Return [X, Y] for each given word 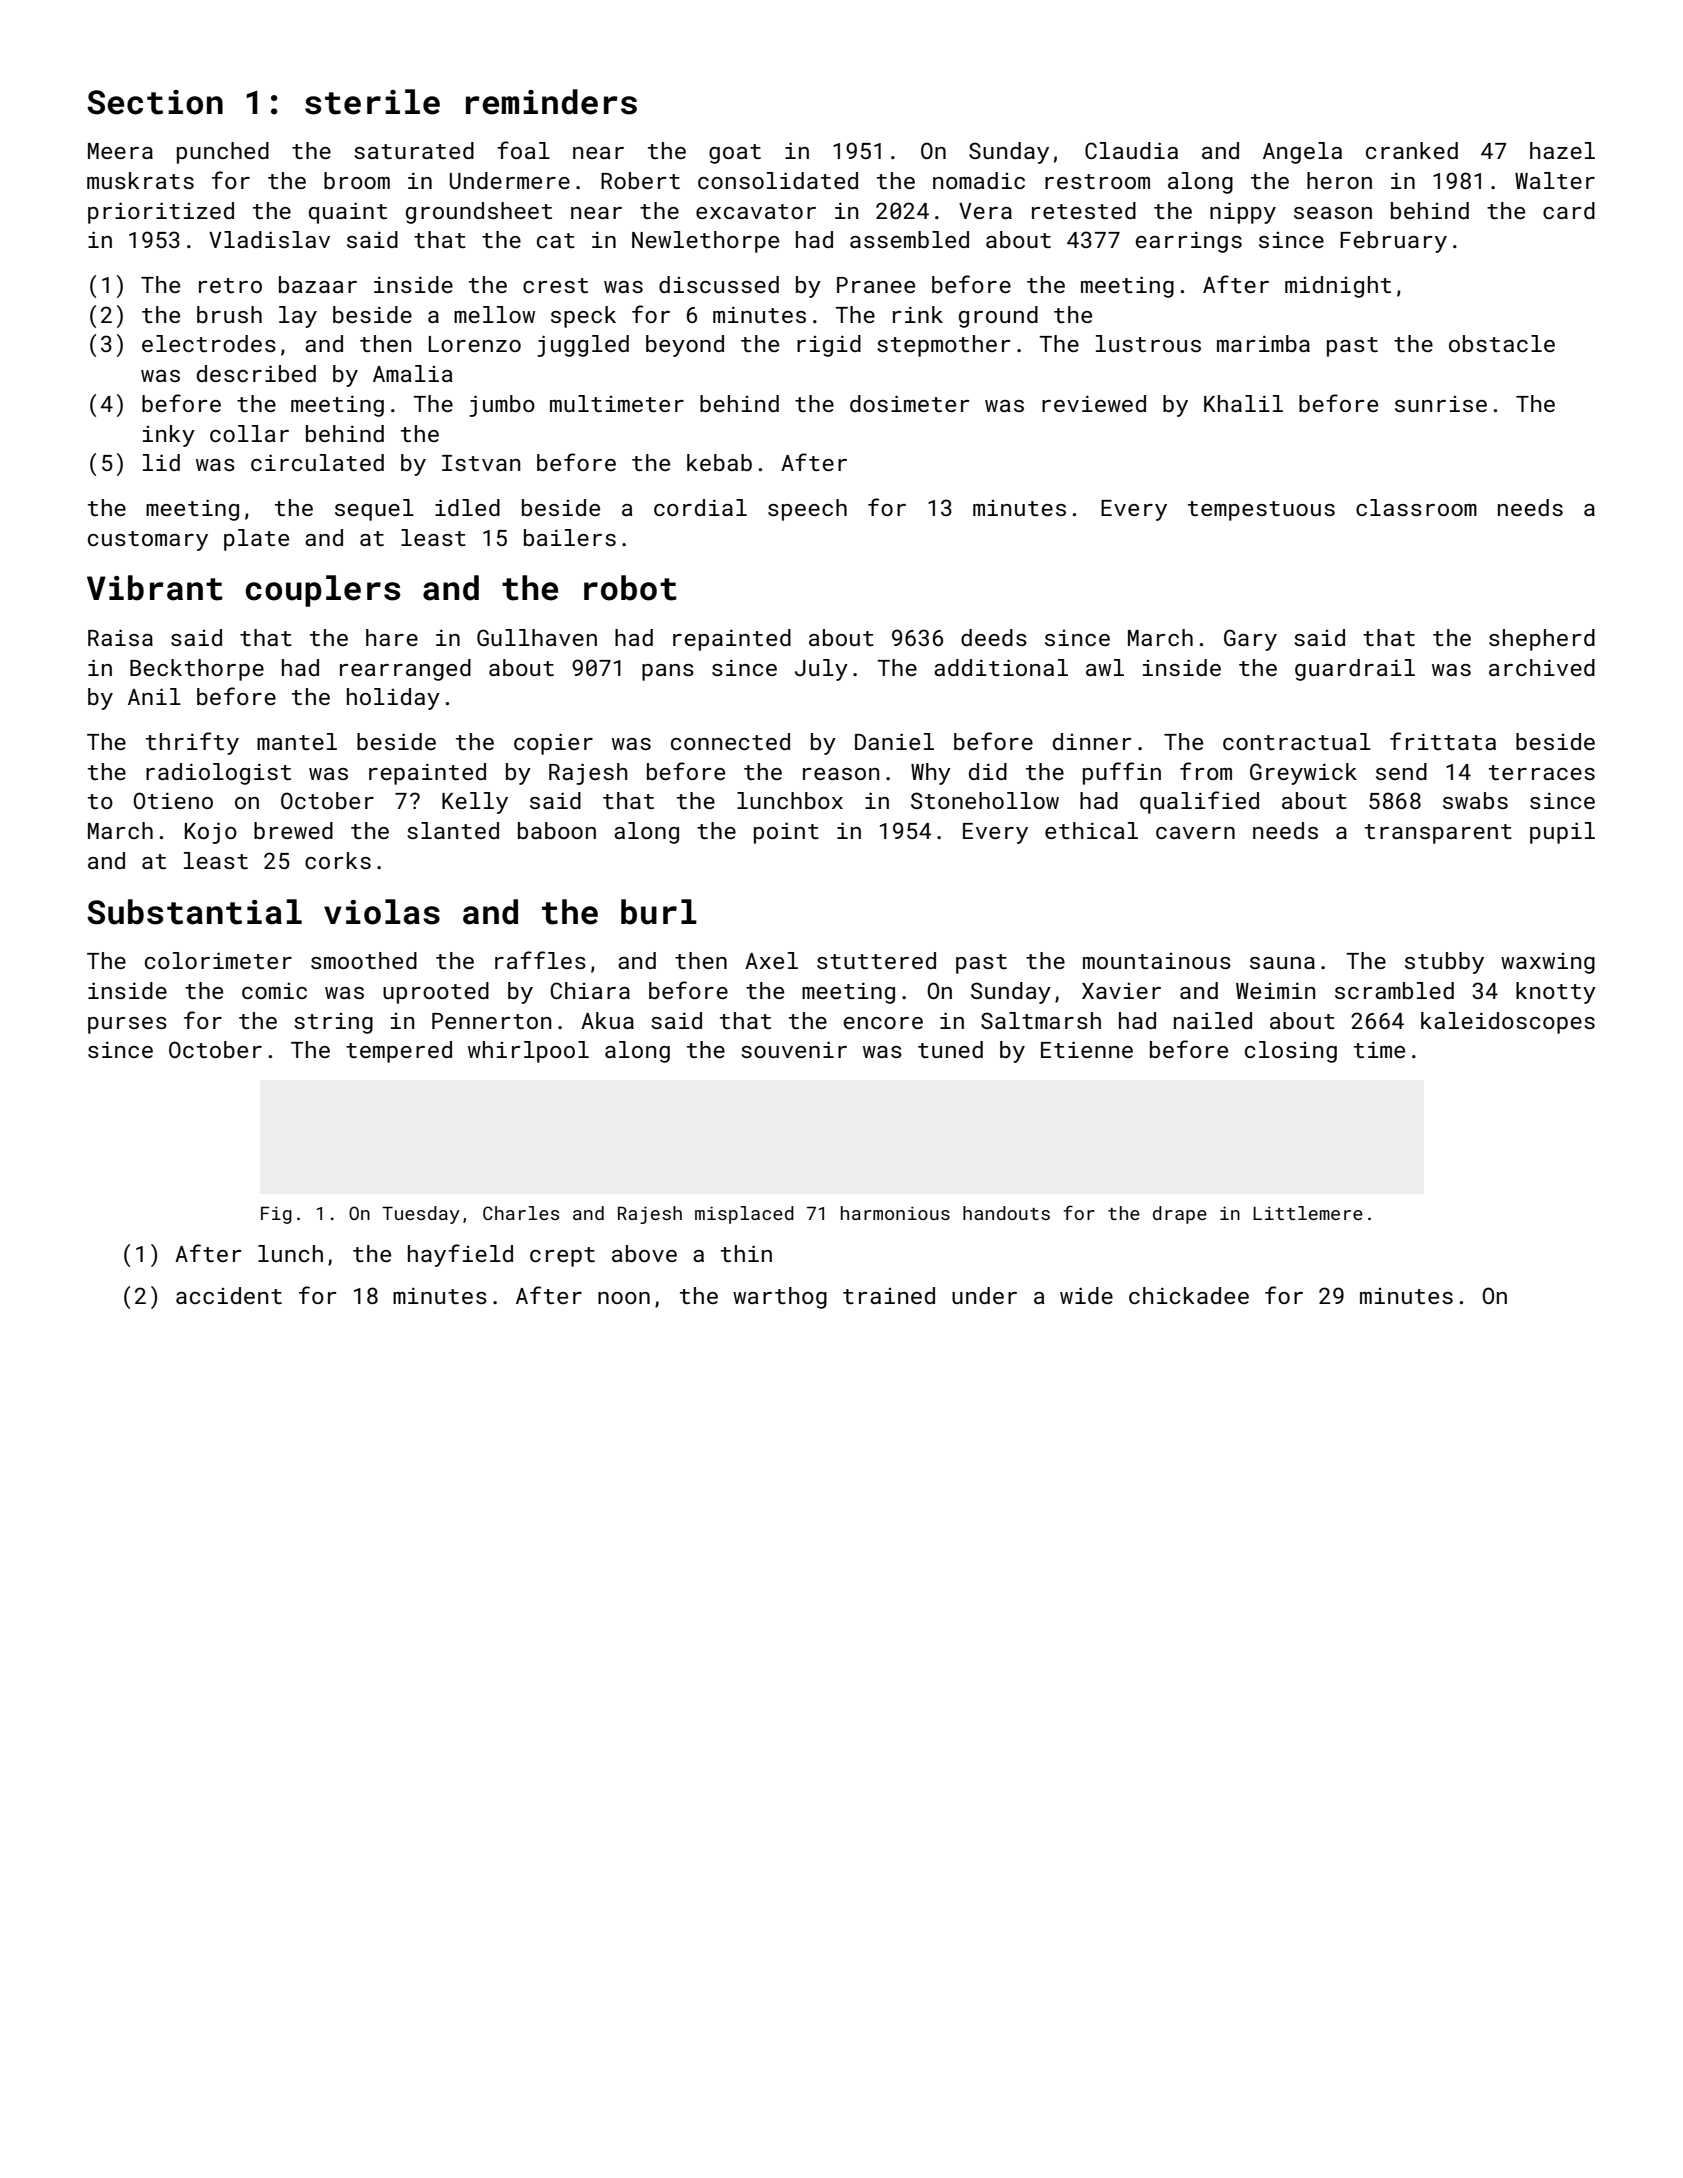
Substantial [194, 912]
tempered [399, 1052]
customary [148, 541]
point [786, 833]
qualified [1199, 802]
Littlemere [1308, 1213]
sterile [372, 102]
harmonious [895, 1213]
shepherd [1542, 640]
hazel [1562, 150]
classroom [1416, 507]
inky [169, 436]
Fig [276, 1215]
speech [807, 510]
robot [630, 588]
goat [735, 154]
